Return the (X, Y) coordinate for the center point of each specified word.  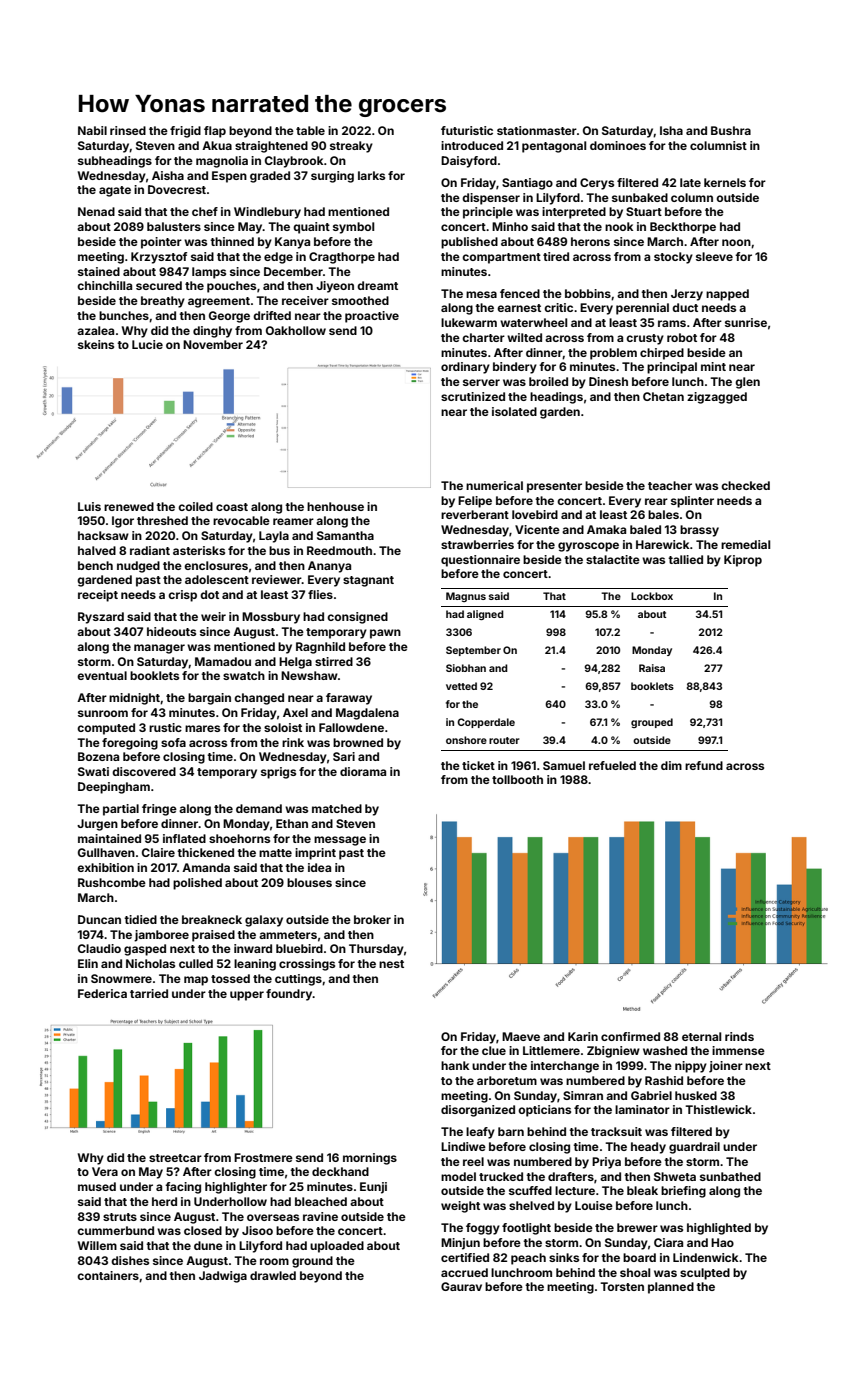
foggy (483, 1229)
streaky (351, 147)
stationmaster (537, 130)
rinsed (128, 130)
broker (372, 919)
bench (95, 565)
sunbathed (730, 1176)
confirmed (630, 1036)
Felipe (475, 502)
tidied (140, 919)
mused (97, 1186)
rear (656, 501)
